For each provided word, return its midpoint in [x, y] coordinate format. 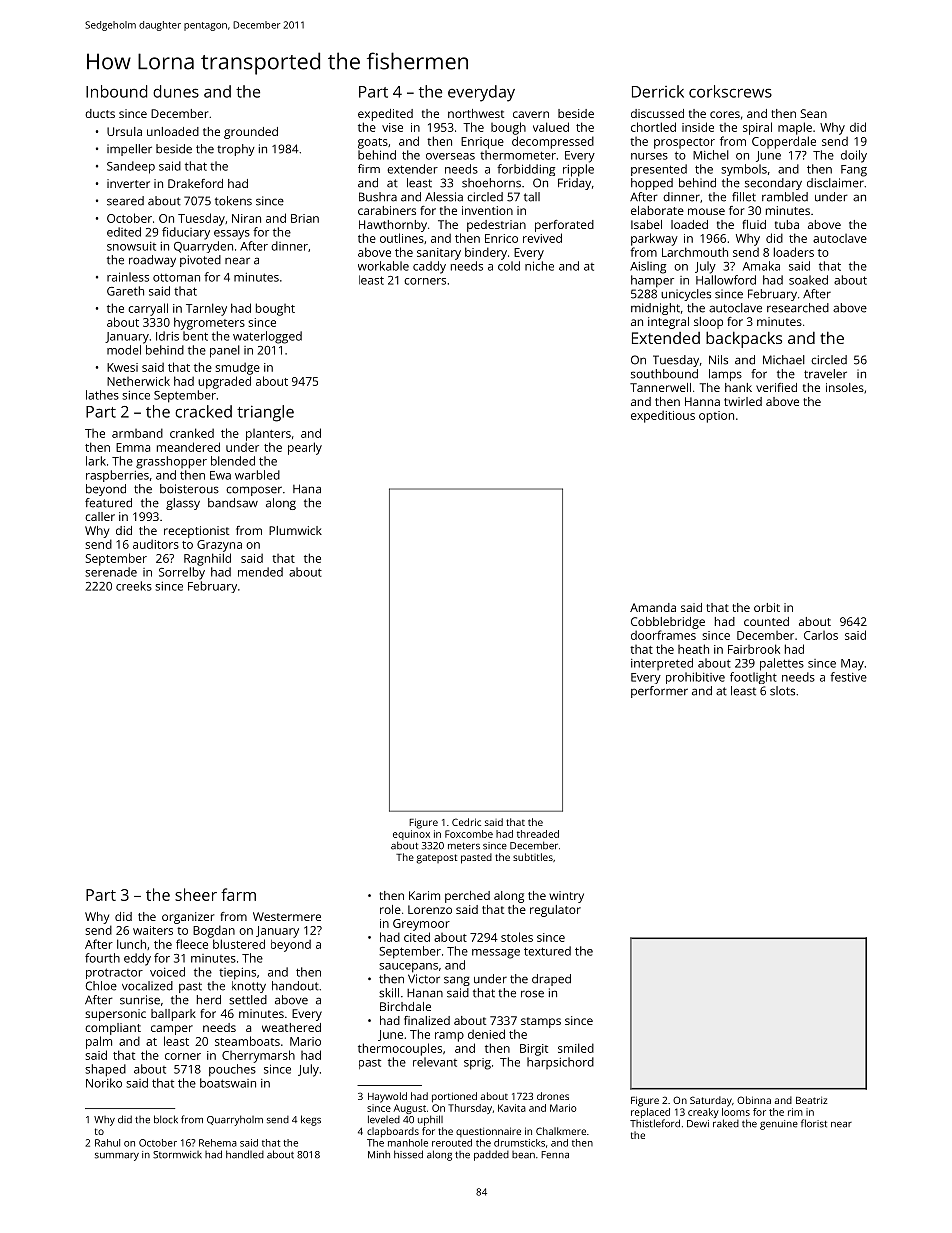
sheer [196, 894]
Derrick [658, 91]
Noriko [104, 1083]
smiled [576, 1048]
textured [547, 951]
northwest [476, 113]
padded [491, 1155]
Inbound [116, 91]
